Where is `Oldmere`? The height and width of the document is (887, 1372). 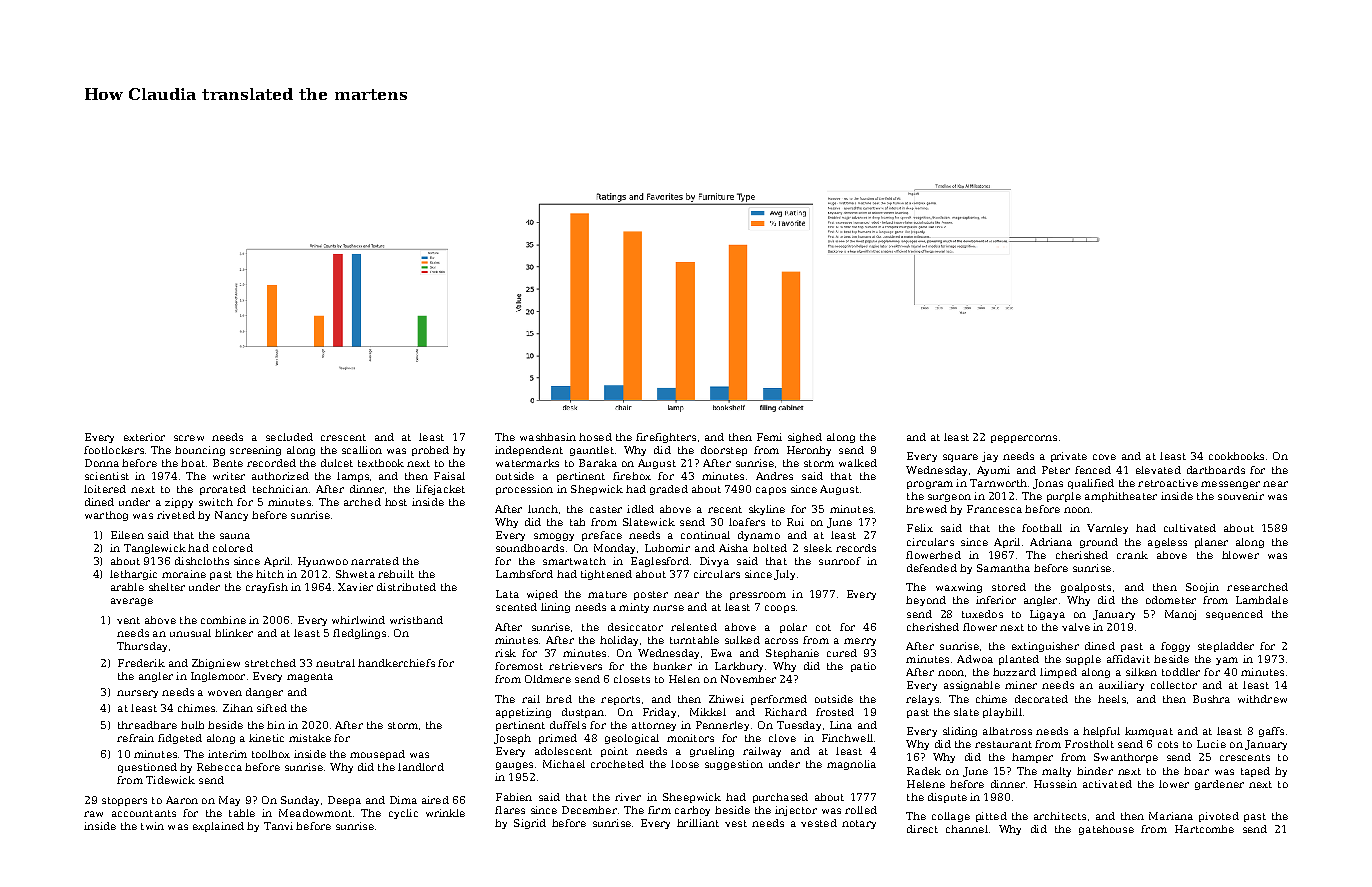
Oldmere is located at coordinates (548, 679).
